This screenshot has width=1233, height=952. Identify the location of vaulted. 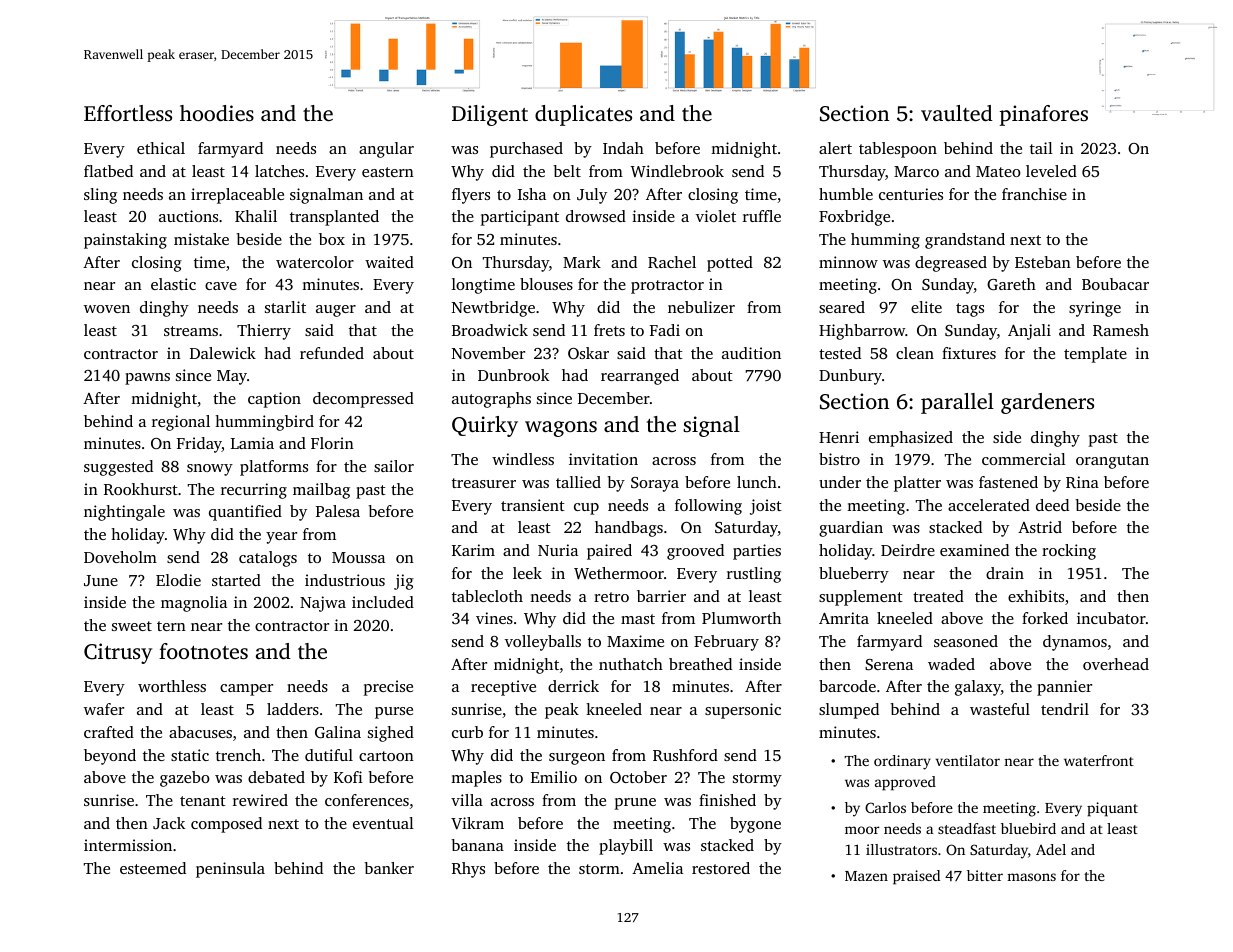
(957, 113).
